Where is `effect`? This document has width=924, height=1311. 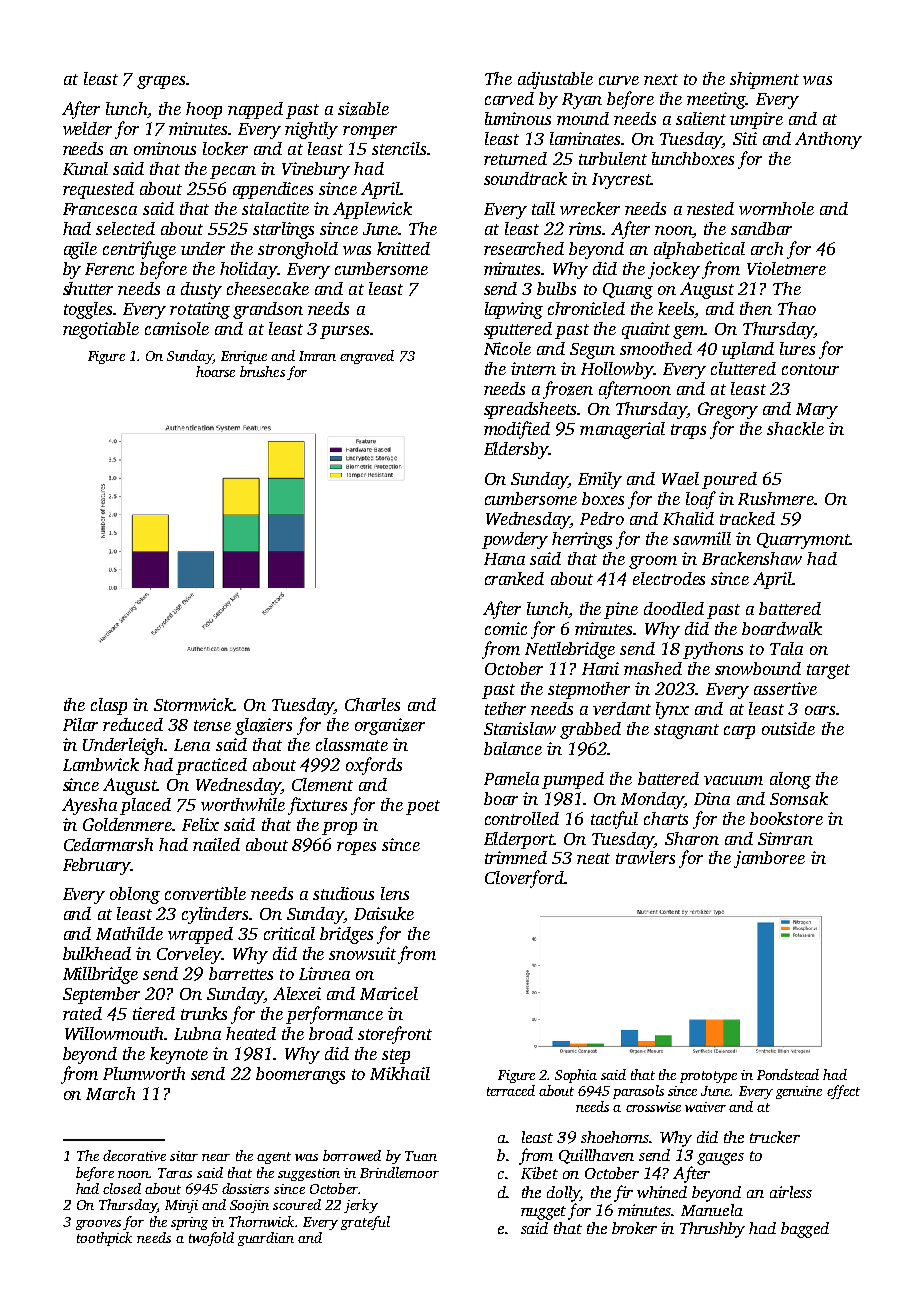
effect is located at coordinates (843, 1092).
